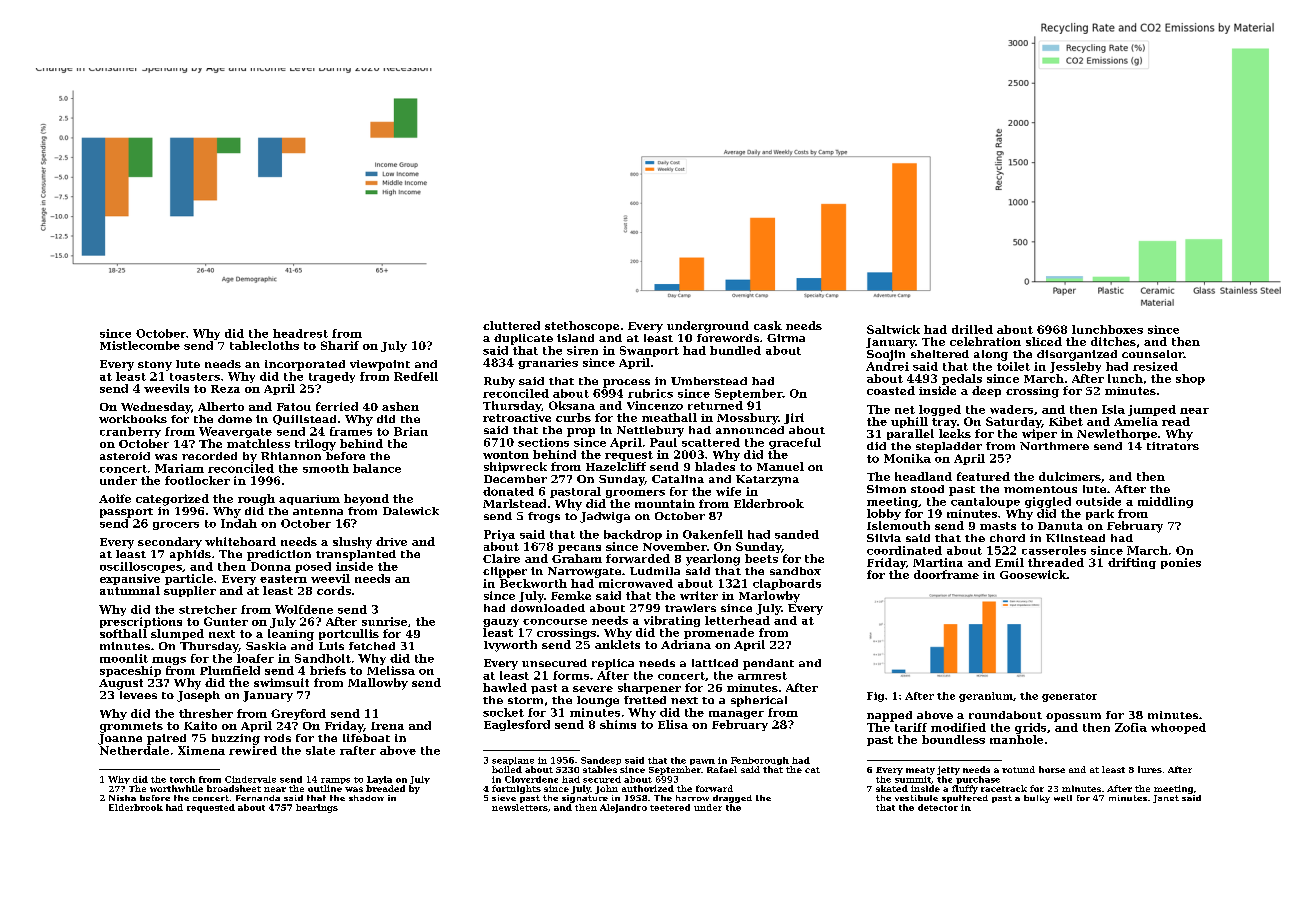  What do you see at coordinates (122, 798) in the screenshot?
I see `Nisha` at bounding box center [122, 798].
